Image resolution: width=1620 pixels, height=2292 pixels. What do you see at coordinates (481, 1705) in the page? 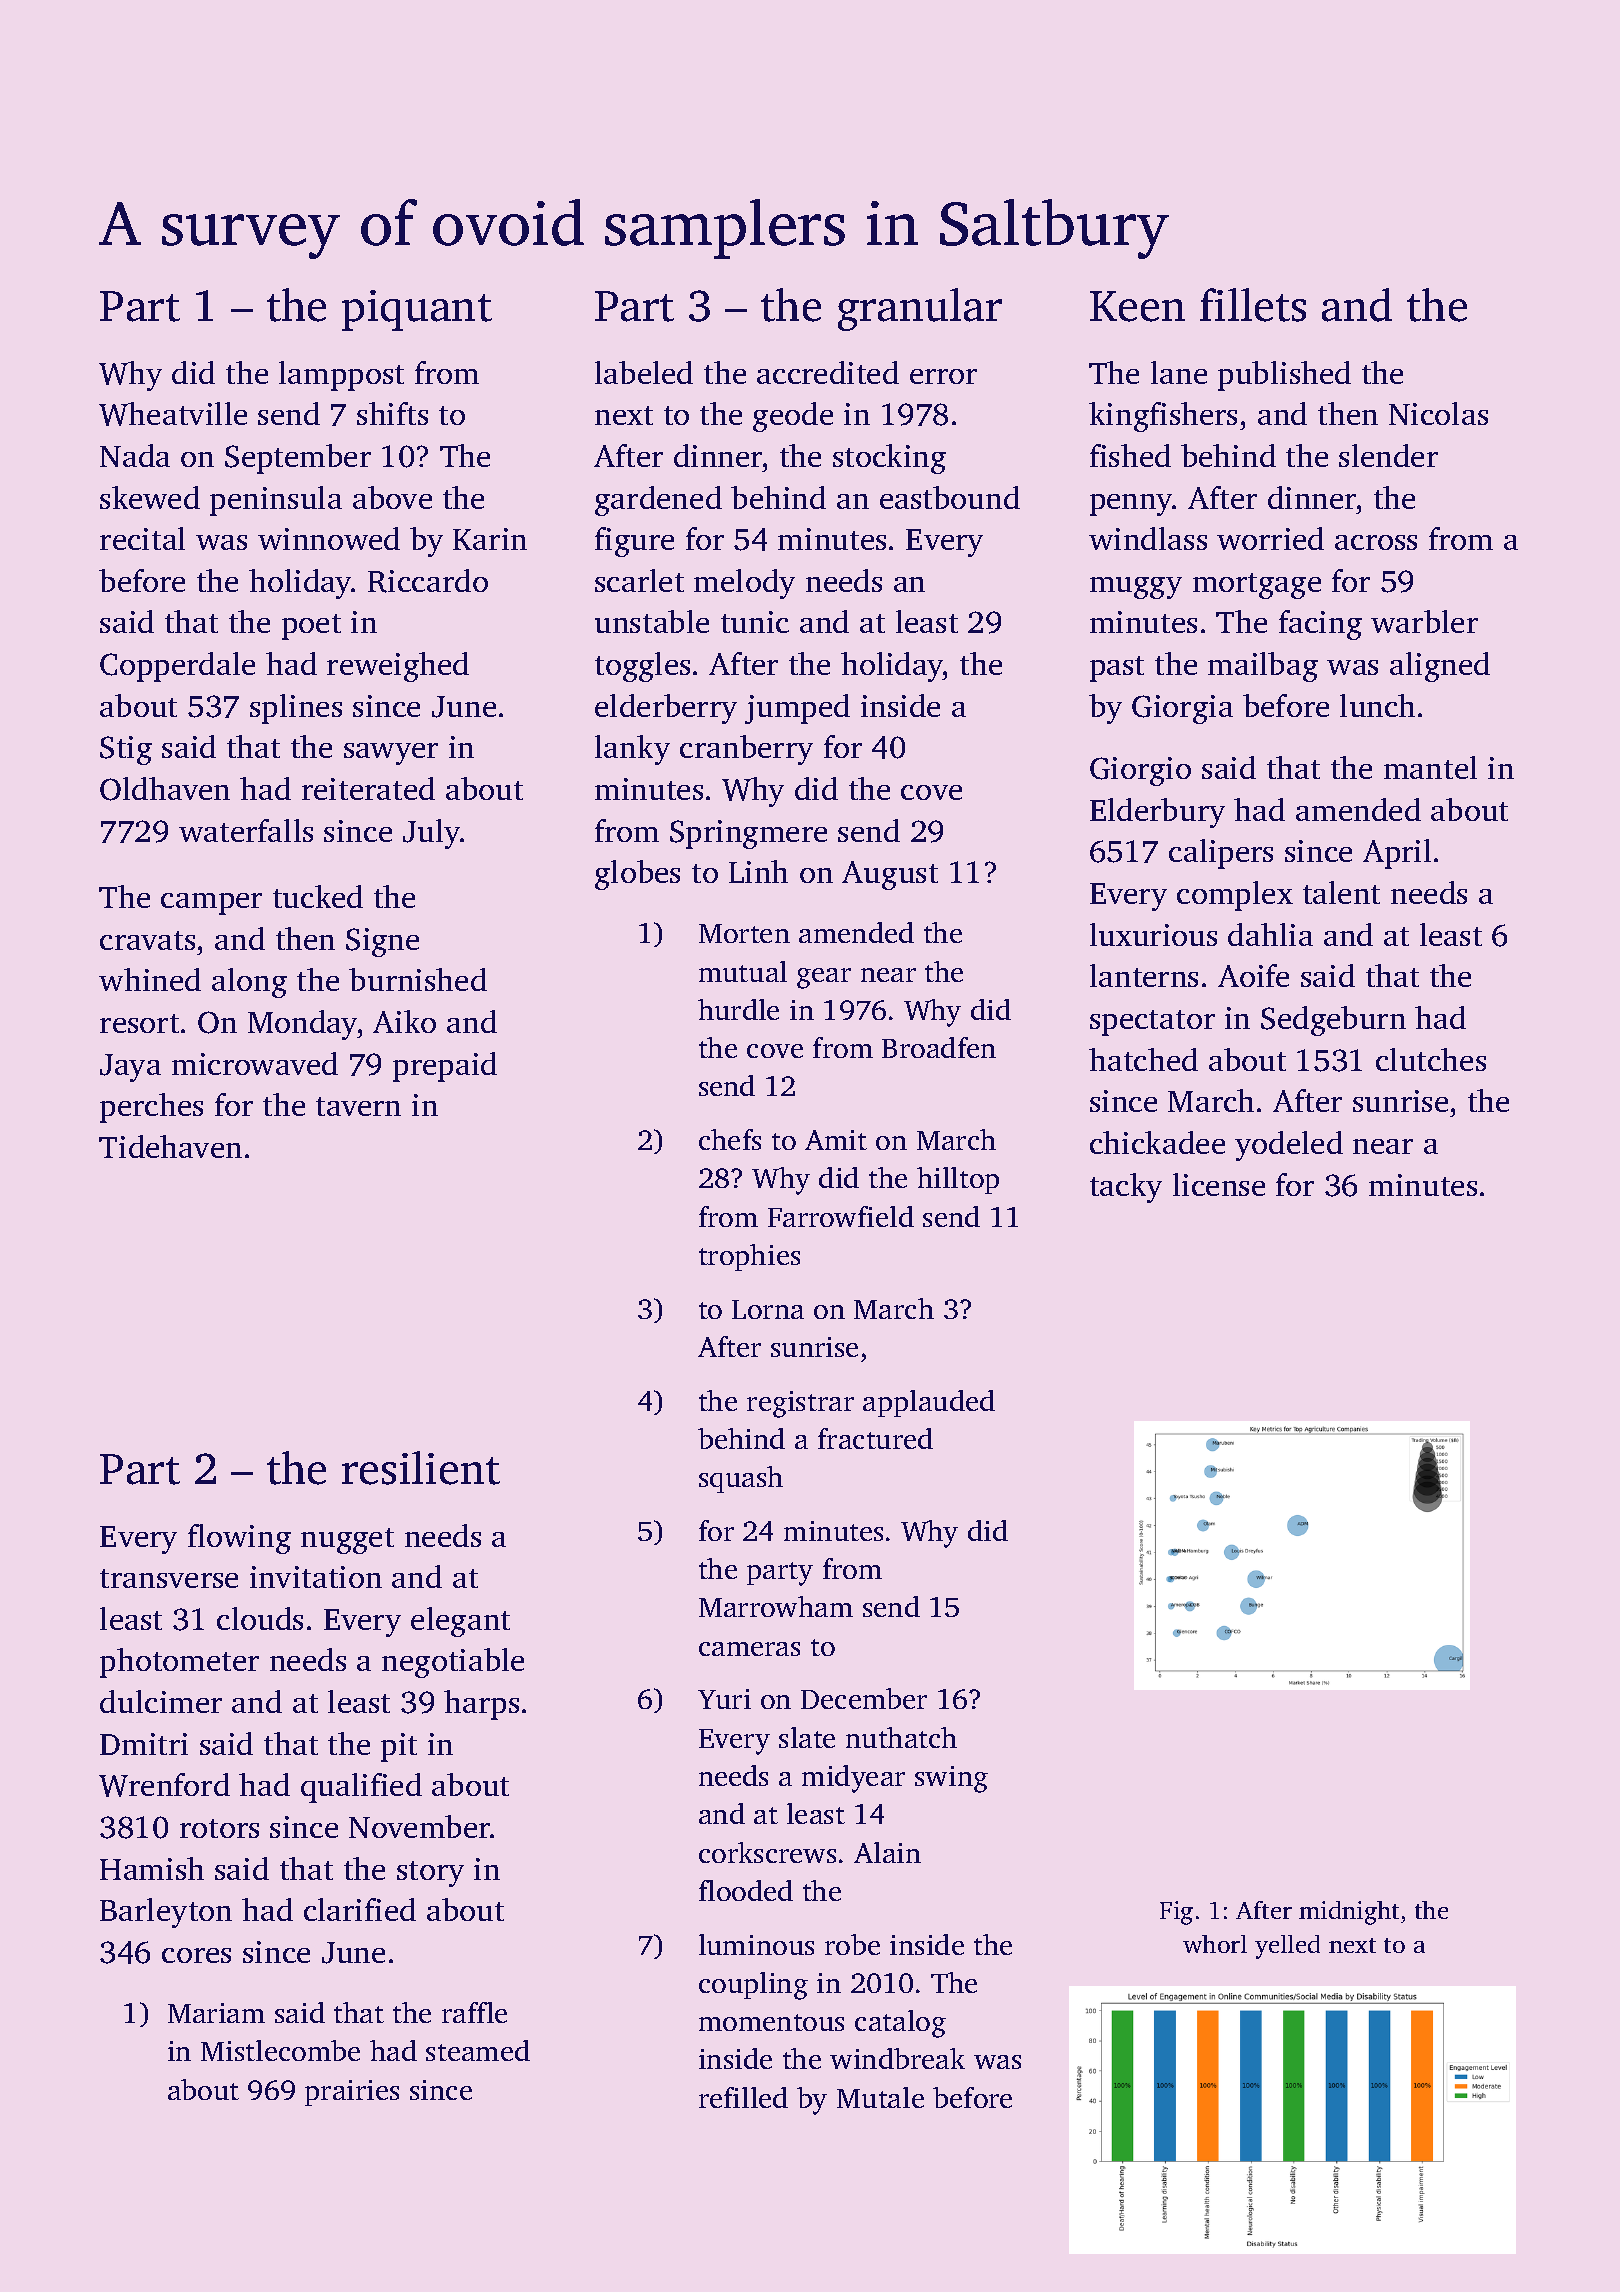
I see `harps` at bounding box center [481, 1705].
